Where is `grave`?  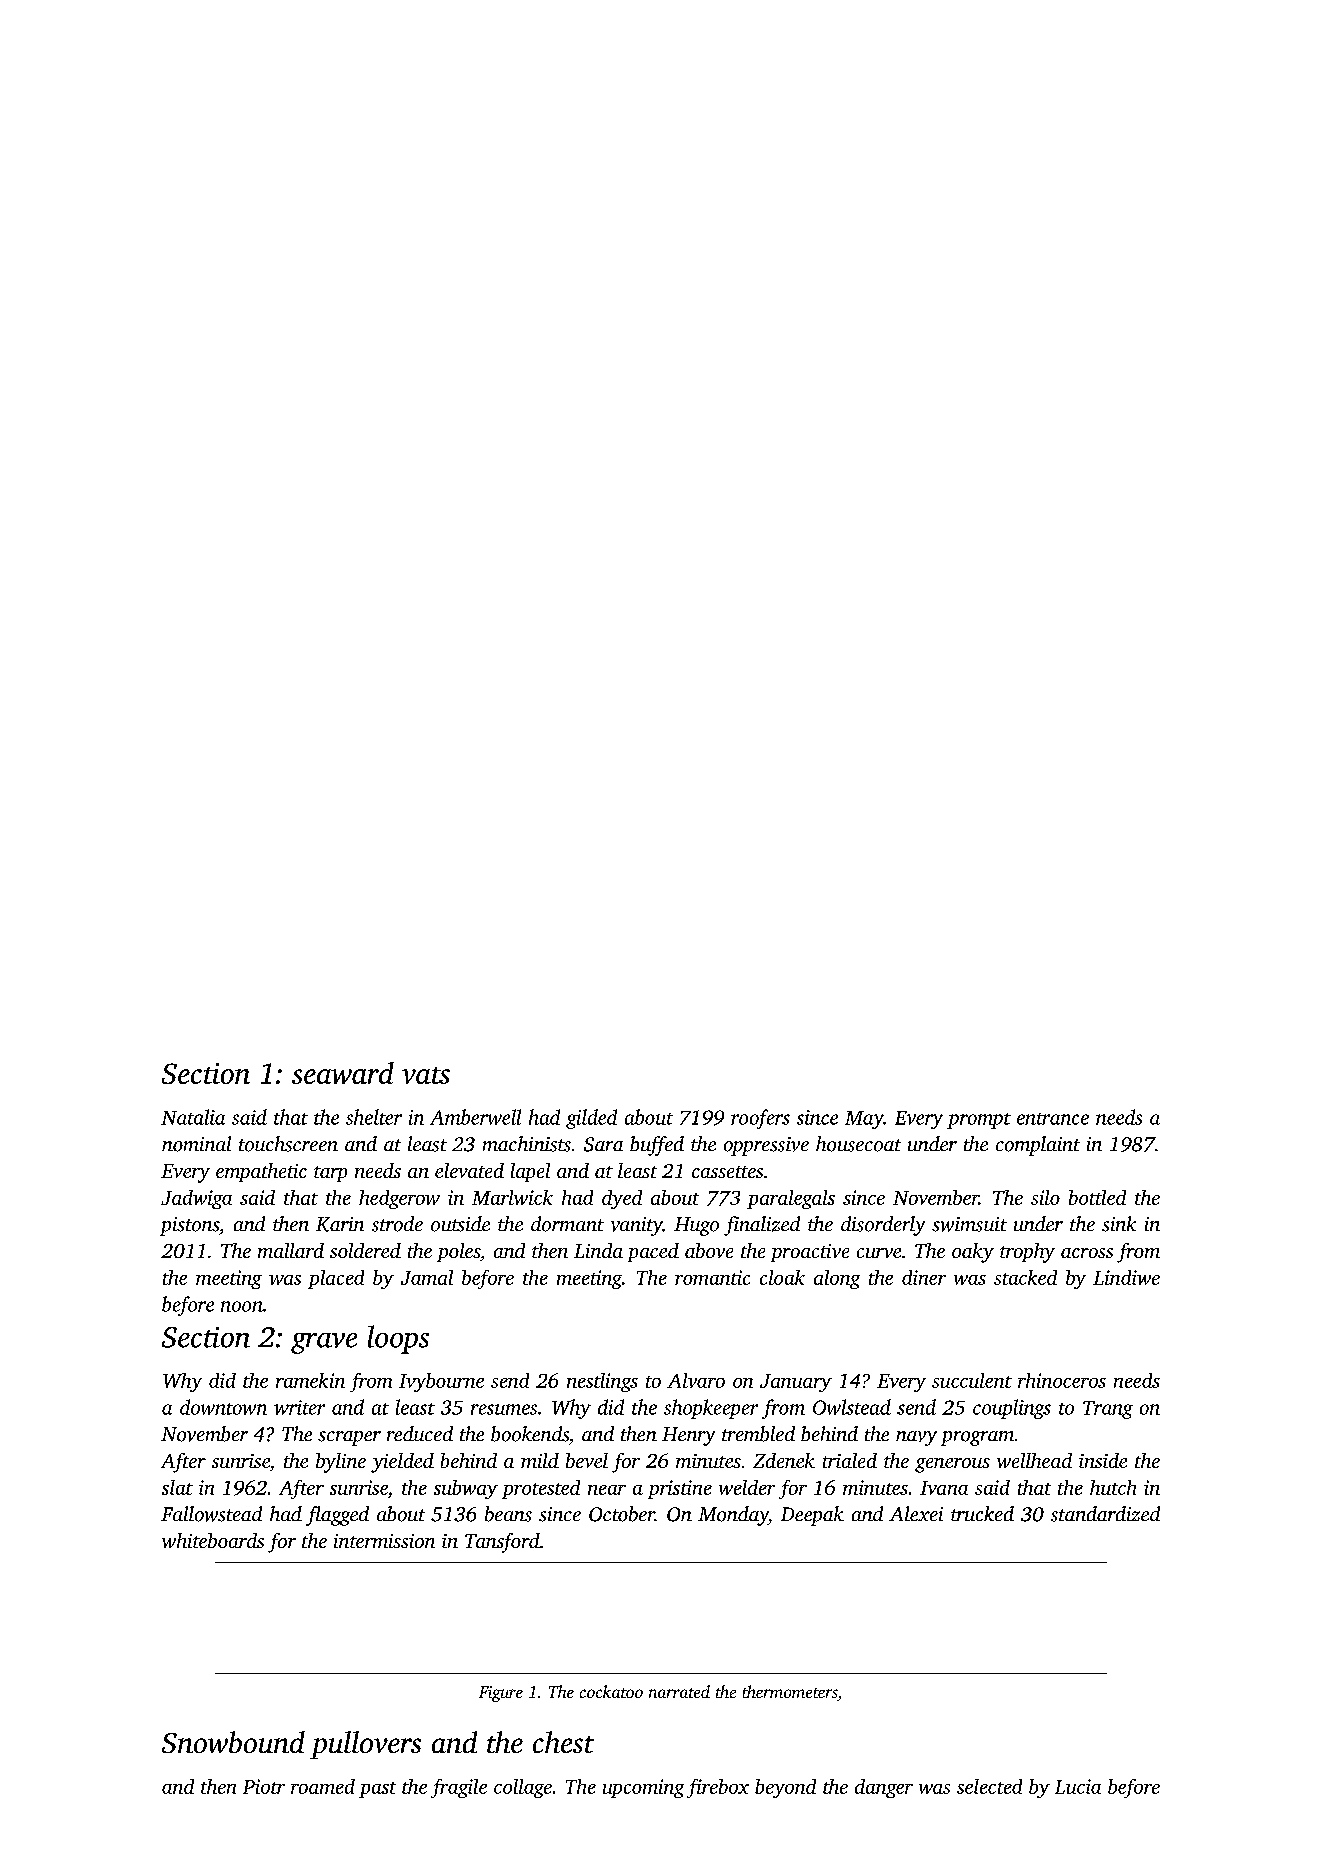 grave is located at coordinates (324, 1343).
